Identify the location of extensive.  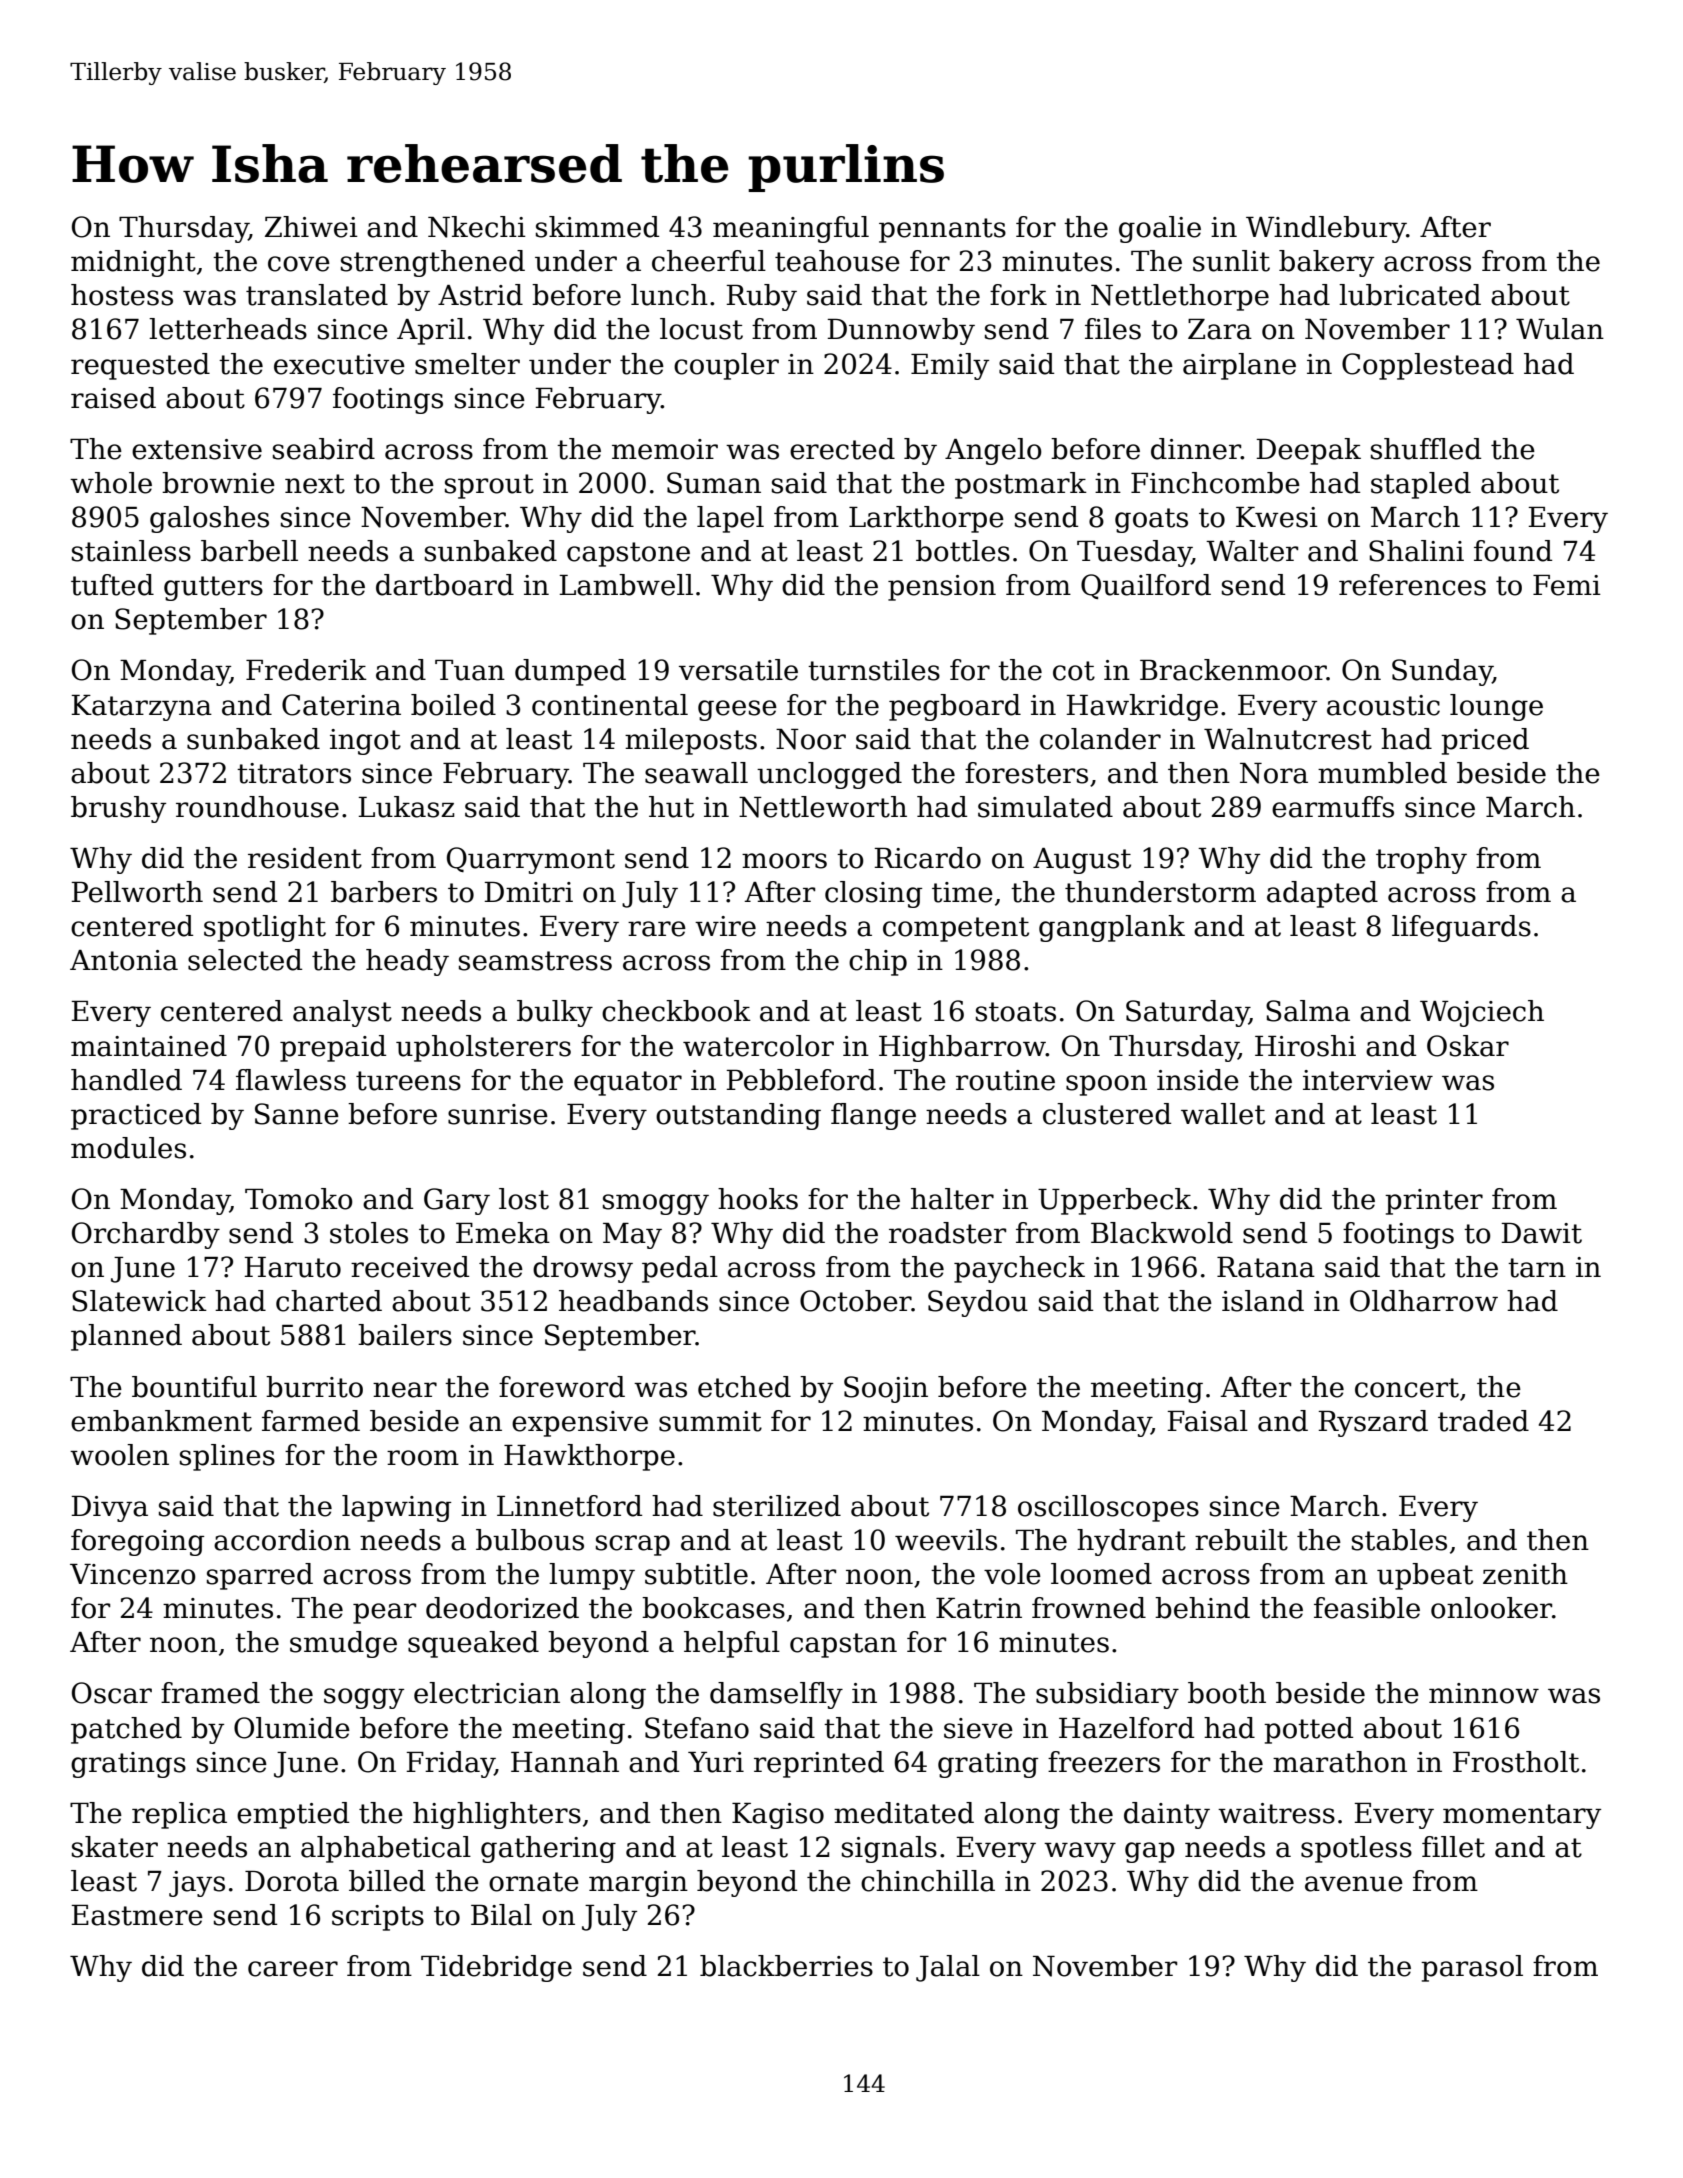
(197, 449).
